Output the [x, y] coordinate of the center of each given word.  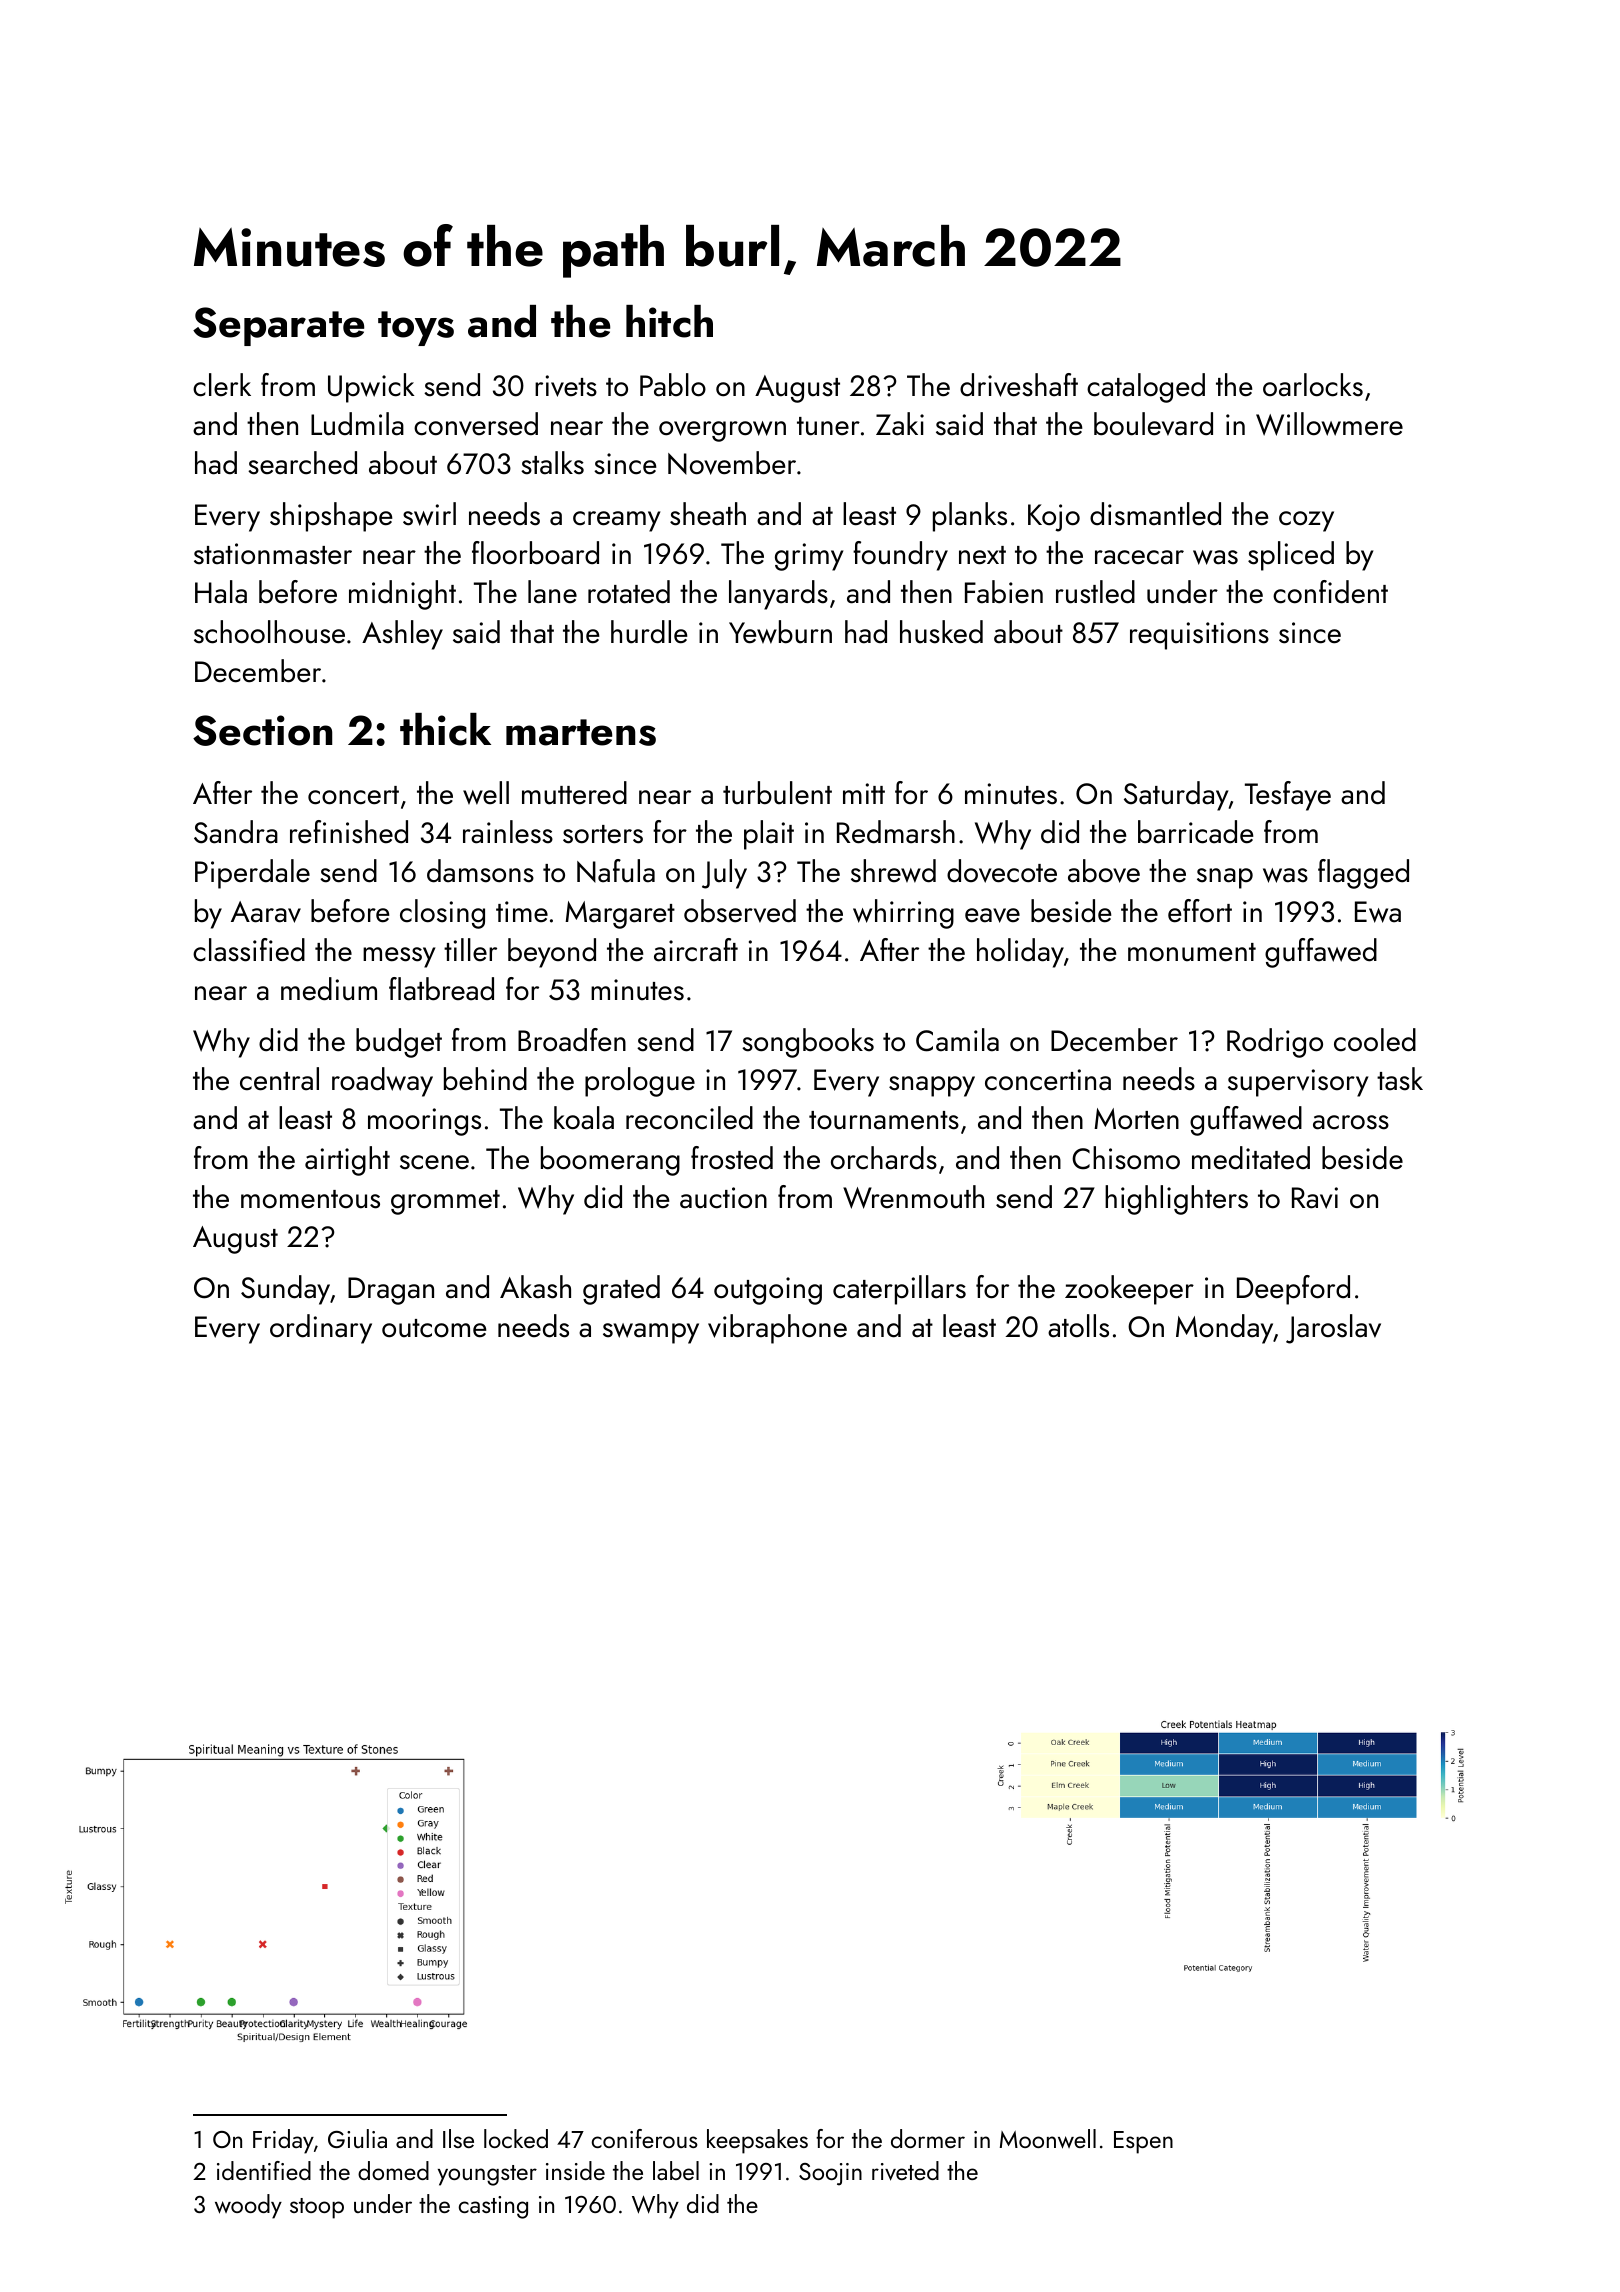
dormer [928, 2138]
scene [434, 1162]
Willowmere [1329, 424]
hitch [669, 321]
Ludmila [357, 424]
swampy [651, 1333]
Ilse [458, 2138]
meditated [1251, 1158]
